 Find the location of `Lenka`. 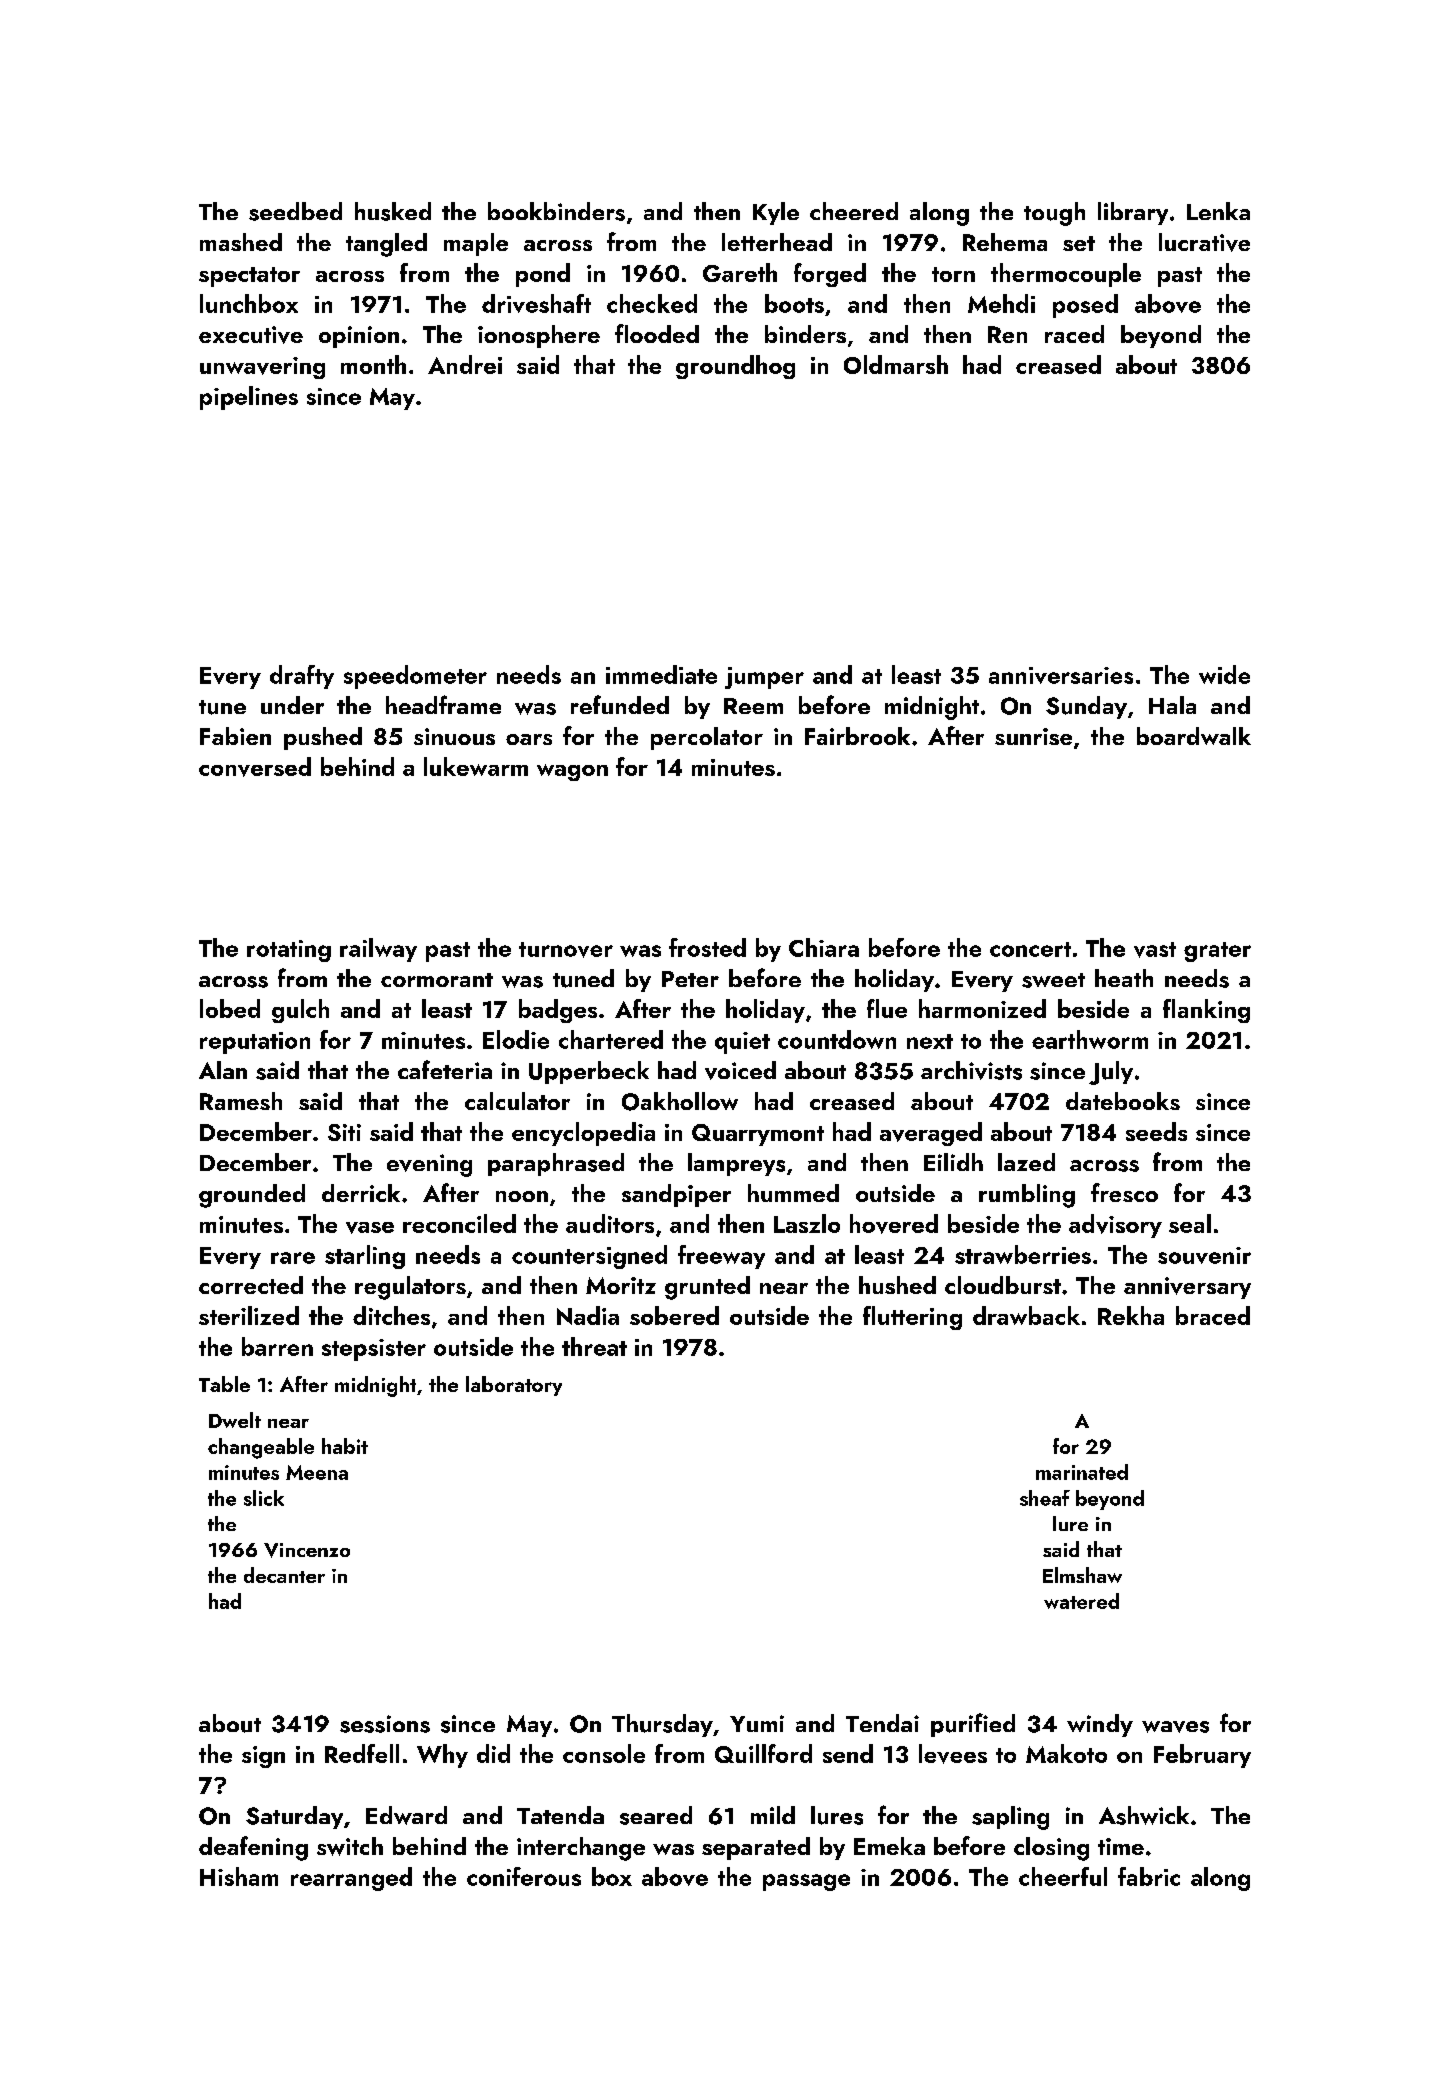

Lenka is located at coordinates (1218, 211).
